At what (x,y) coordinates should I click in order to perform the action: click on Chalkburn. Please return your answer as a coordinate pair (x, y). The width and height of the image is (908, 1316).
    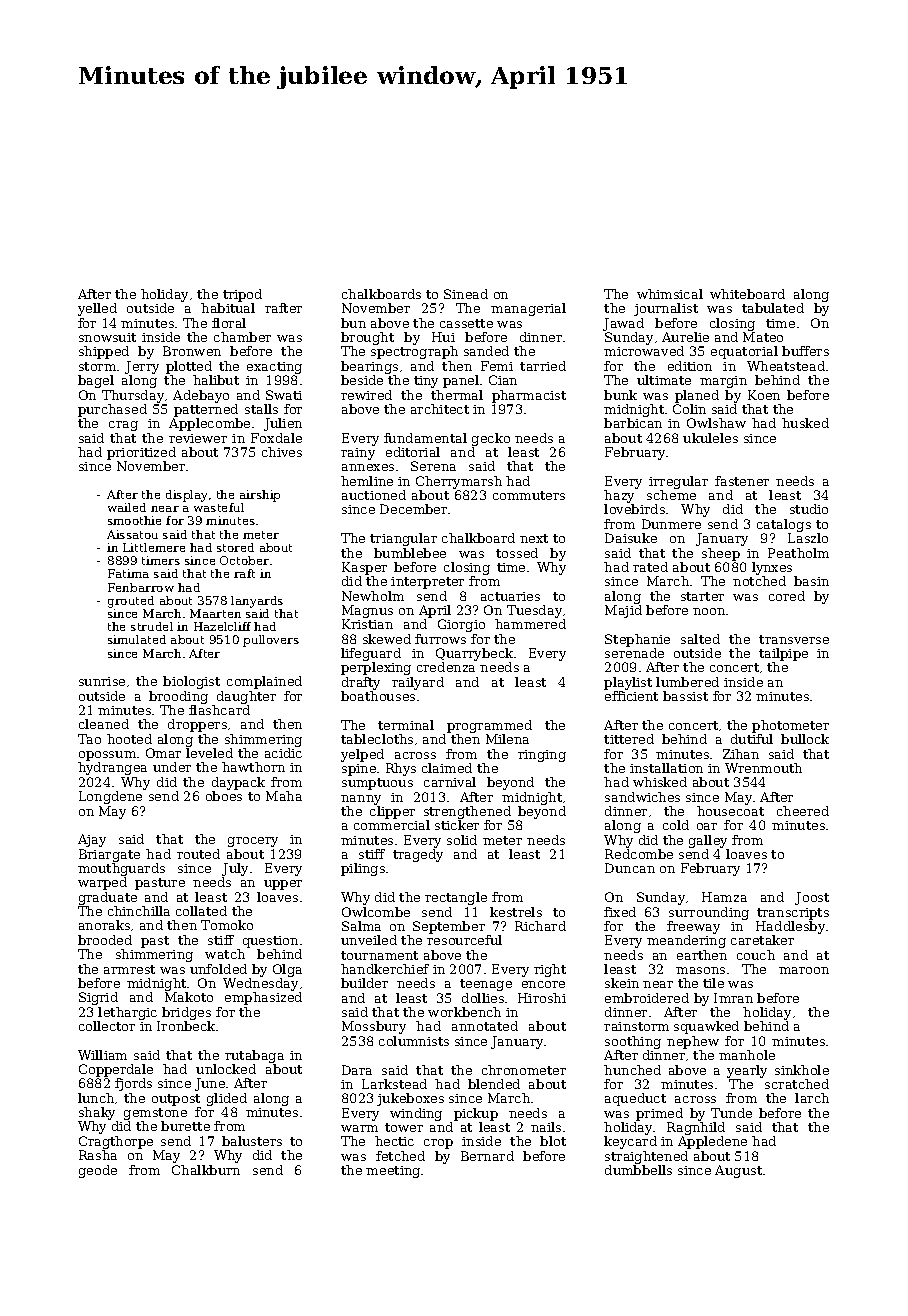
    Looking at the image, I should click on (206, 1170).
